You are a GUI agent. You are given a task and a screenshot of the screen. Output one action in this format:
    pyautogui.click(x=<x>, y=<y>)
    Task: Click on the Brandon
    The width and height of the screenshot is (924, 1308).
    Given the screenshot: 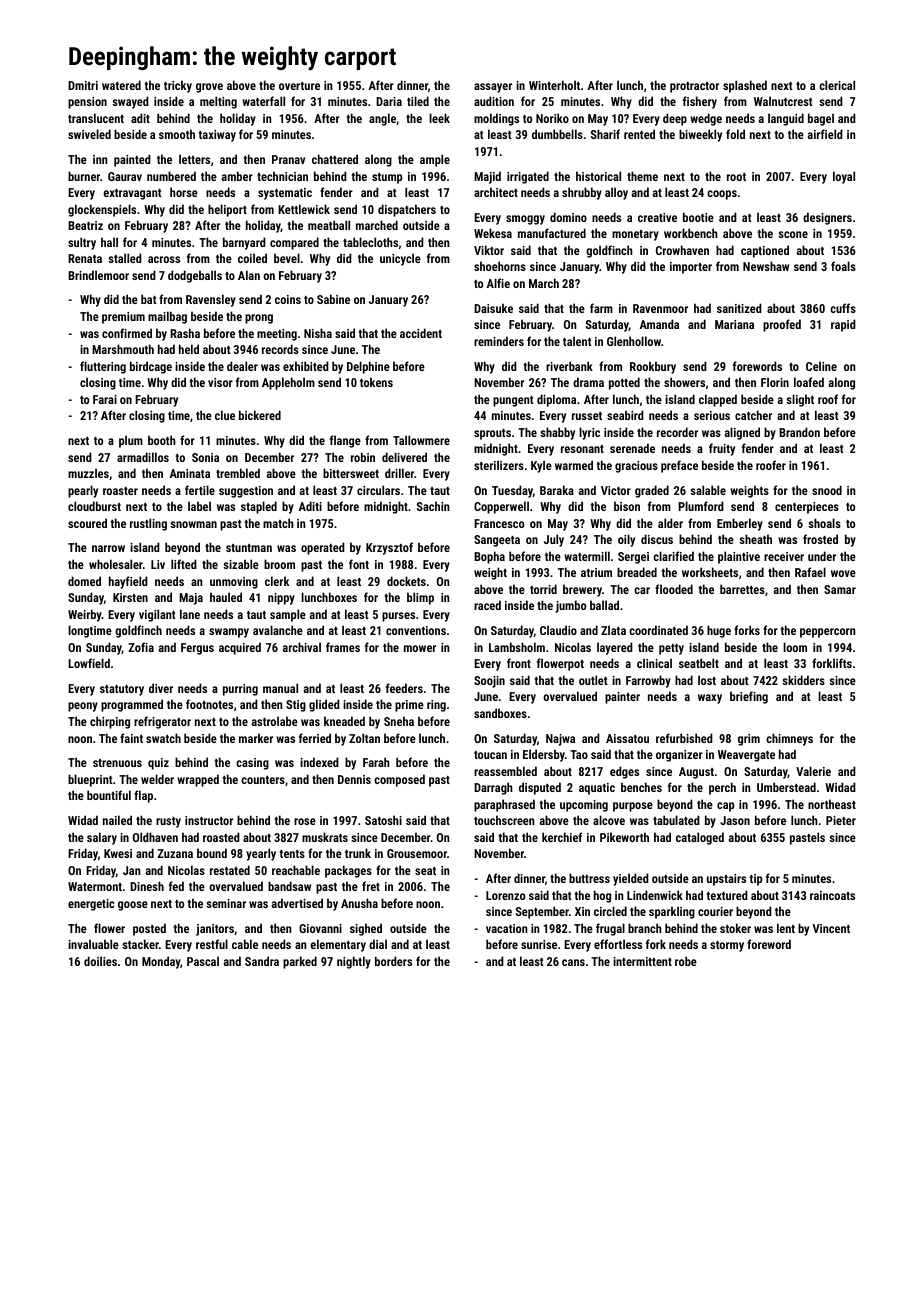 What is the action you would take?
    pyautogui.click(x=799, y=432)
